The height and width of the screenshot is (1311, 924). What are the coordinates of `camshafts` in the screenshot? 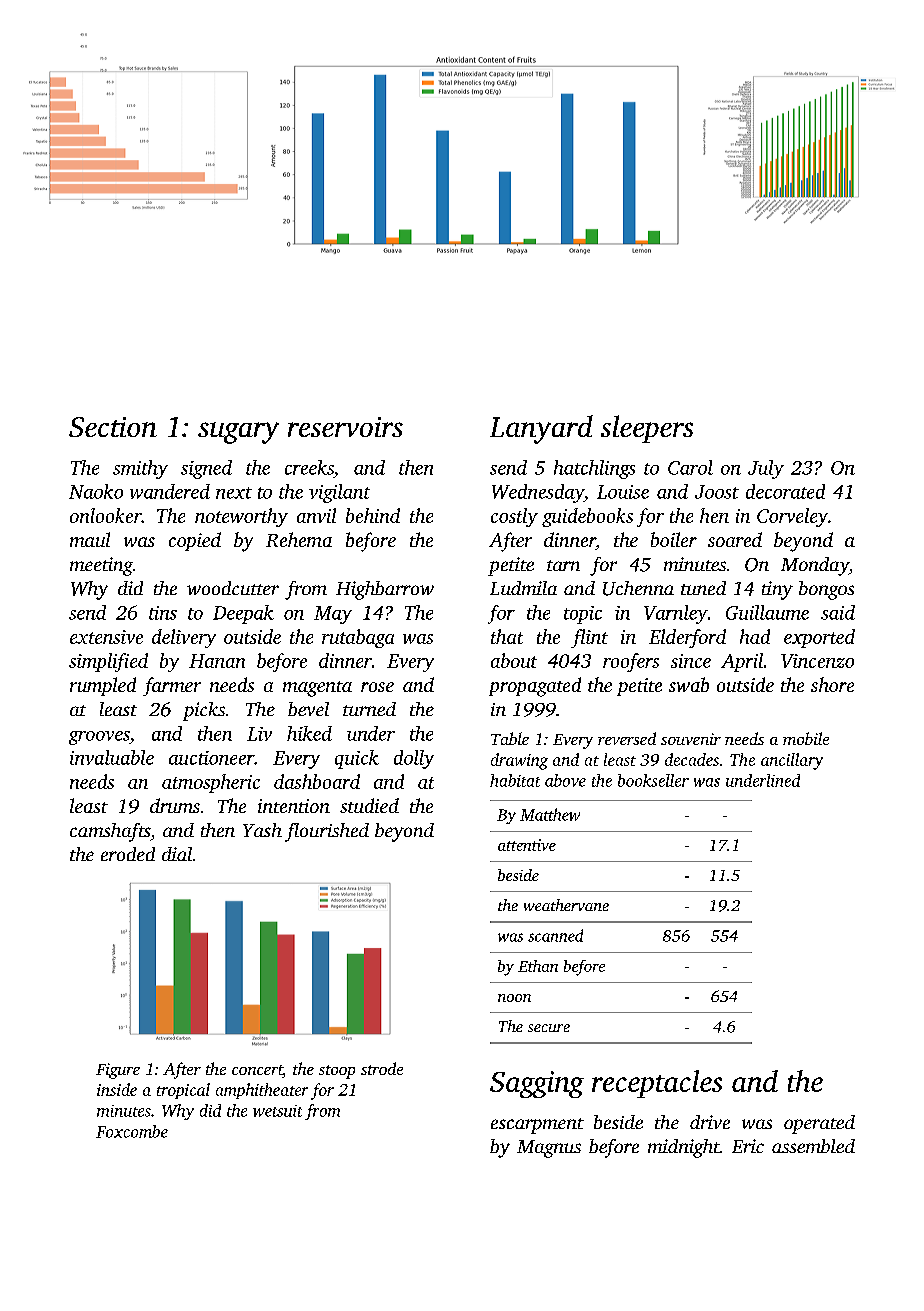 It's located at (110, 832).
